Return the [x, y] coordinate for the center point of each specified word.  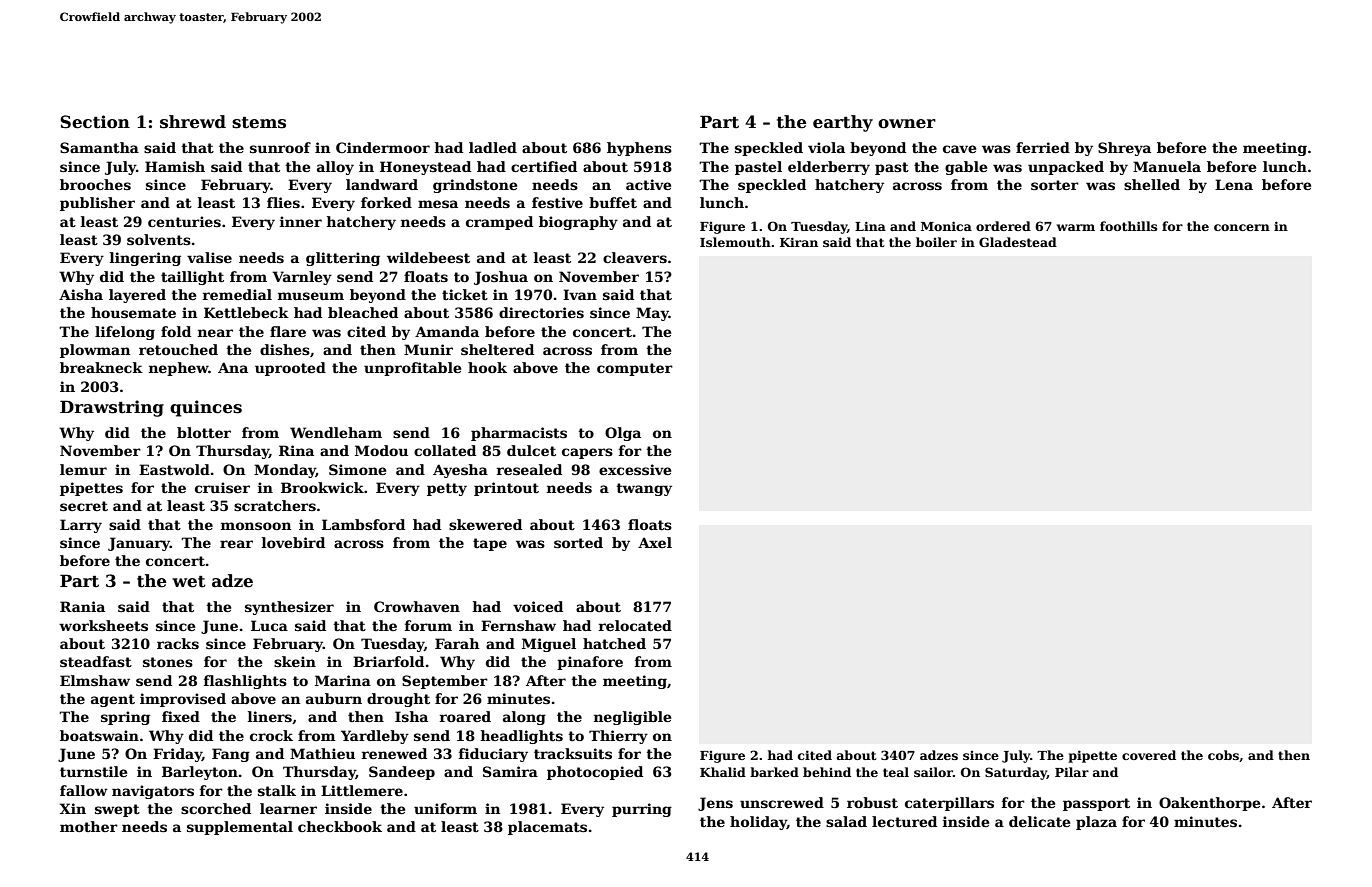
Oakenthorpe [1209, 804]
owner [907, 124]
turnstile [93, 771]
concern [1242, 227]
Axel [655, 542]
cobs [1223, 755]
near [215, 333]
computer [635, 369]
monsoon [256, 526]
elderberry [829, 168]
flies [283, 202]
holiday [758, 823]
